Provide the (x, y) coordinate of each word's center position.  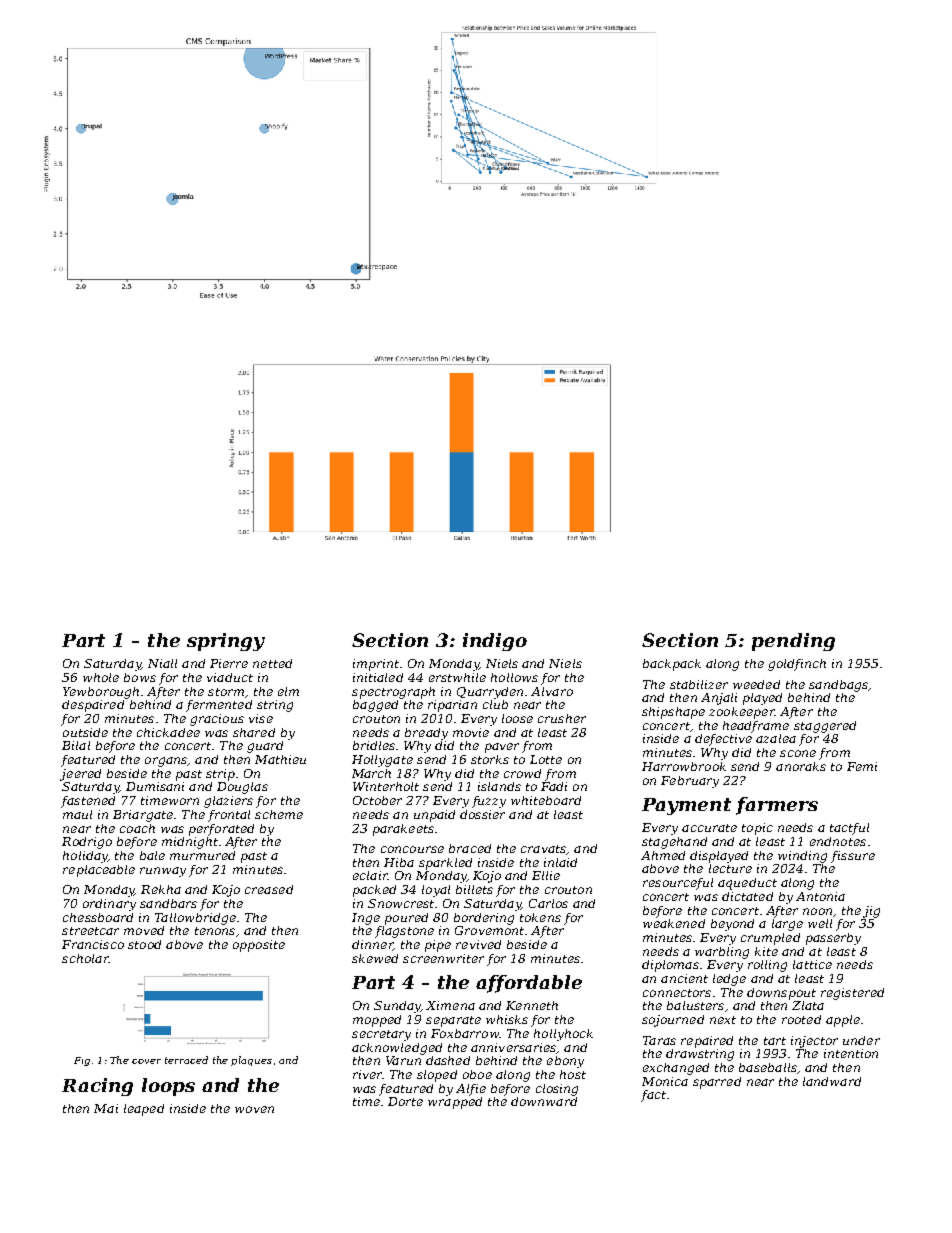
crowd (522, 773)
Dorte (405, 1101)
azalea (776, 738)
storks (490, 759)
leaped (144, 1110)
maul (77, 814)
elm (288, 691)
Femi (862, 766)
